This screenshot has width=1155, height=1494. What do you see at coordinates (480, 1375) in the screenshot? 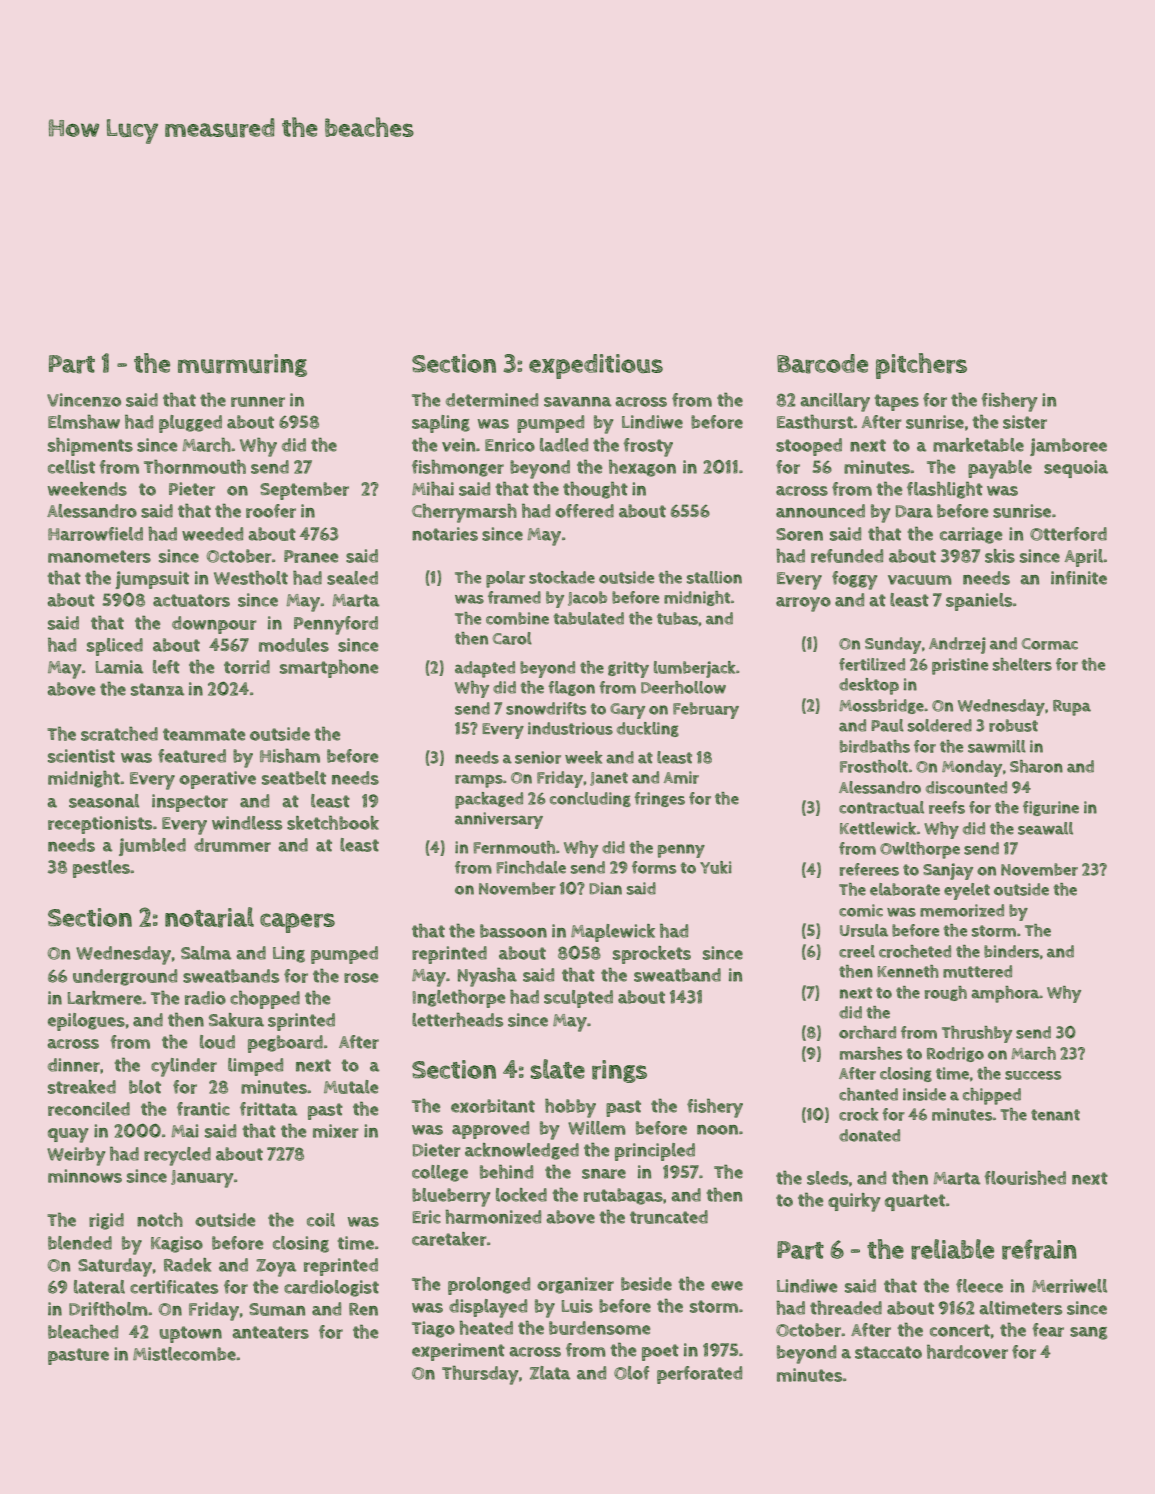
I see `Thursday` at bounding box center [480, 1375].
